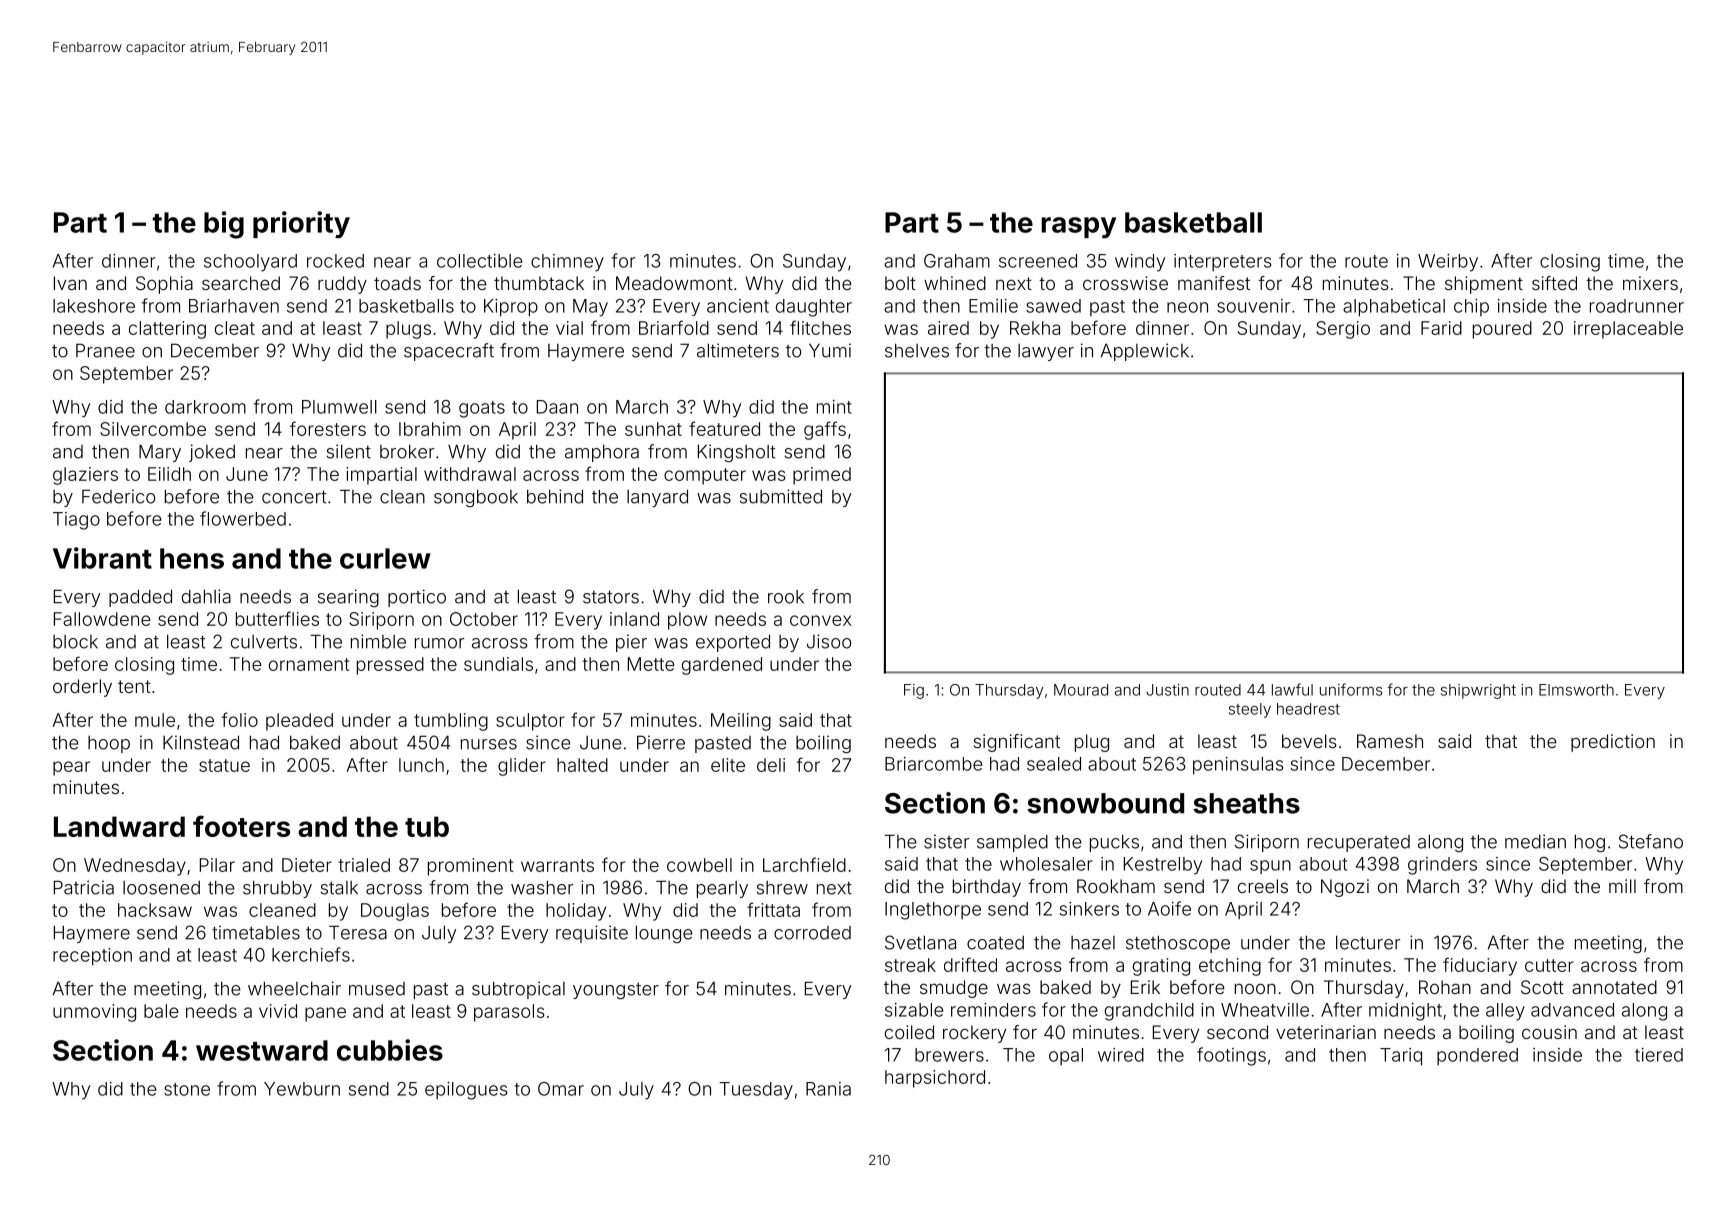 The image size is (1736, 1227). Describe the element at coordinates (109, 744) in the page. I see `hoop` at that location.
